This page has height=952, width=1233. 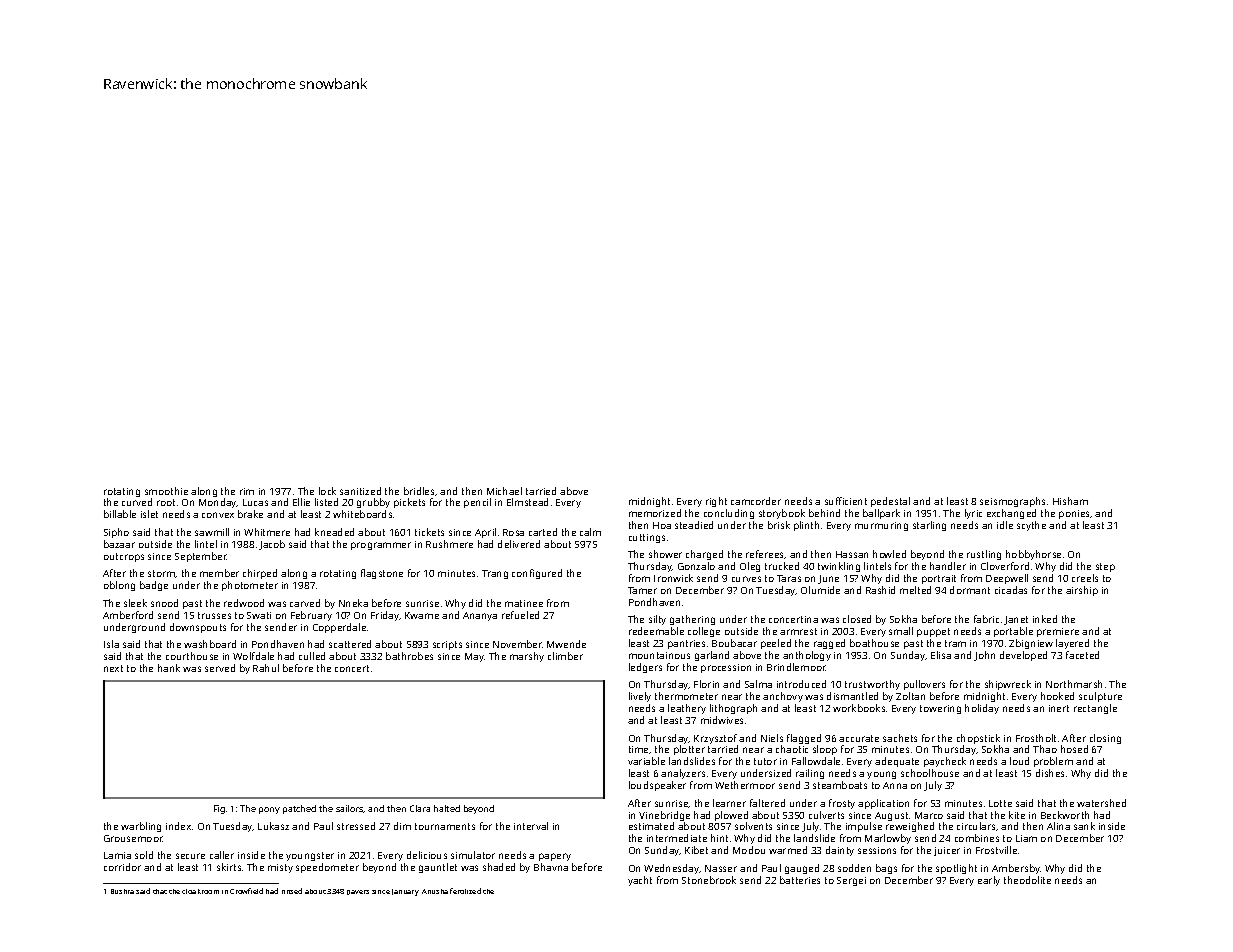 I want to click on calm, so click(x=590, y=532).
